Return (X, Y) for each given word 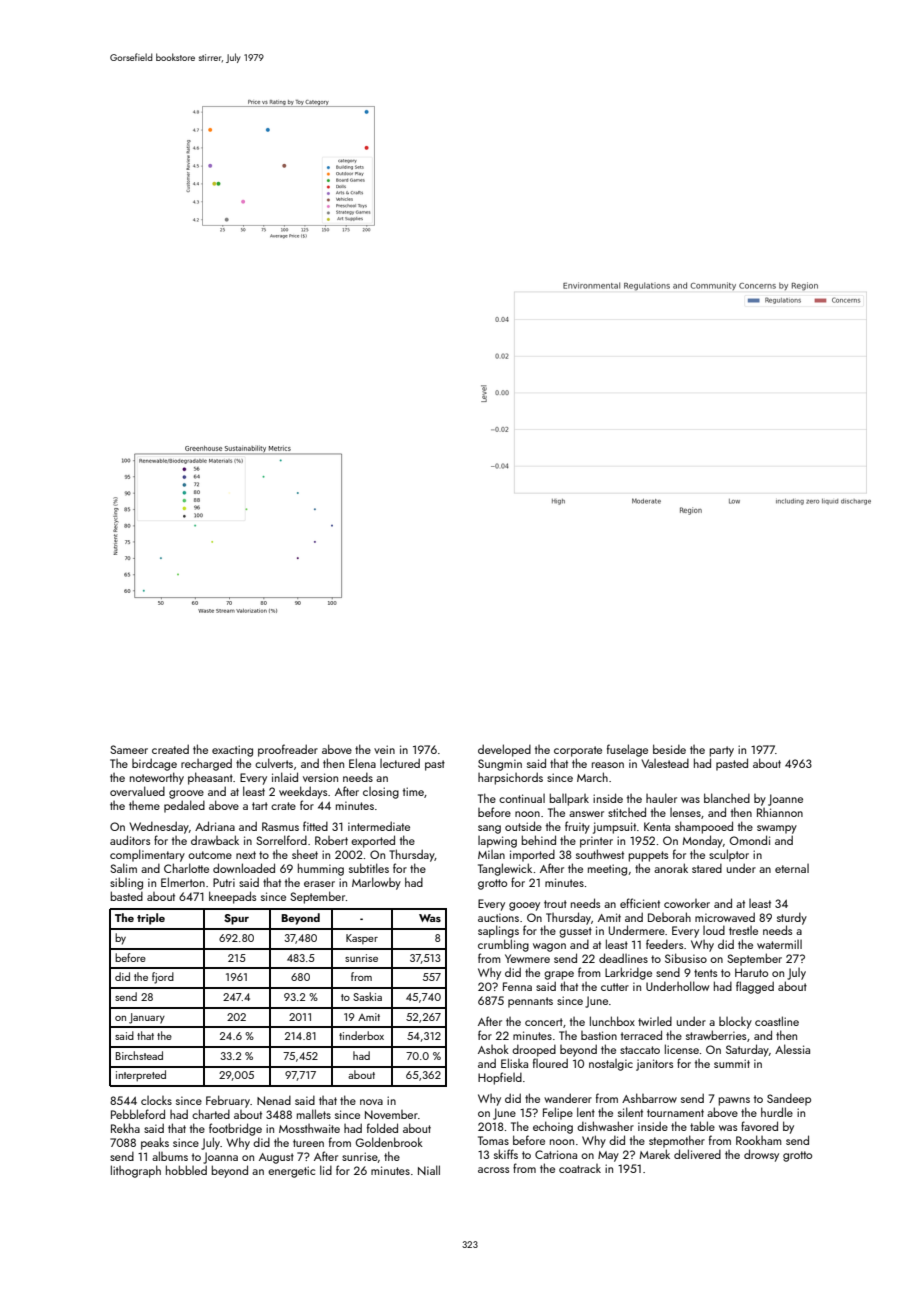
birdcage (154, 764)
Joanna (220, 1158)
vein (384, 749)
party (721, 751)
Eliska (514, 1063)
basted (126, 896)
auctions (498, 917)
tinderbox (361, 1035)
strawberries (716, 1035)
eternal (792, 868)
